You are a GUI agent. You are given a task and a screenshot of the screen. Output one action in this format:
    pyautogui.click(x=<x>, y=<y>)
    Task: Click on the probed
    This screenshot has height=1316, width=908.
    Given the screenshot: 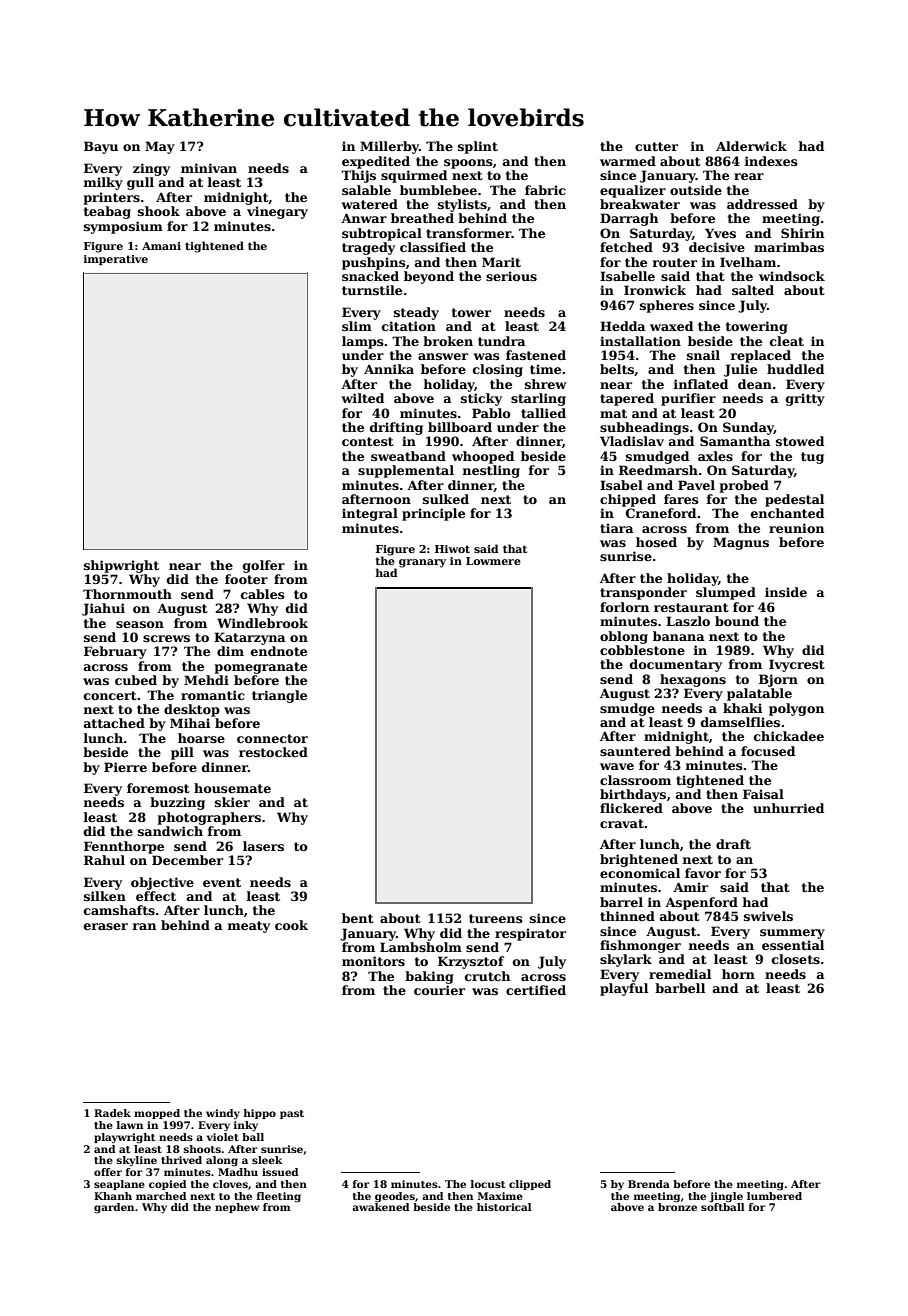 What is the action you would take?
    pyautogui.click(x=744, y=486)
